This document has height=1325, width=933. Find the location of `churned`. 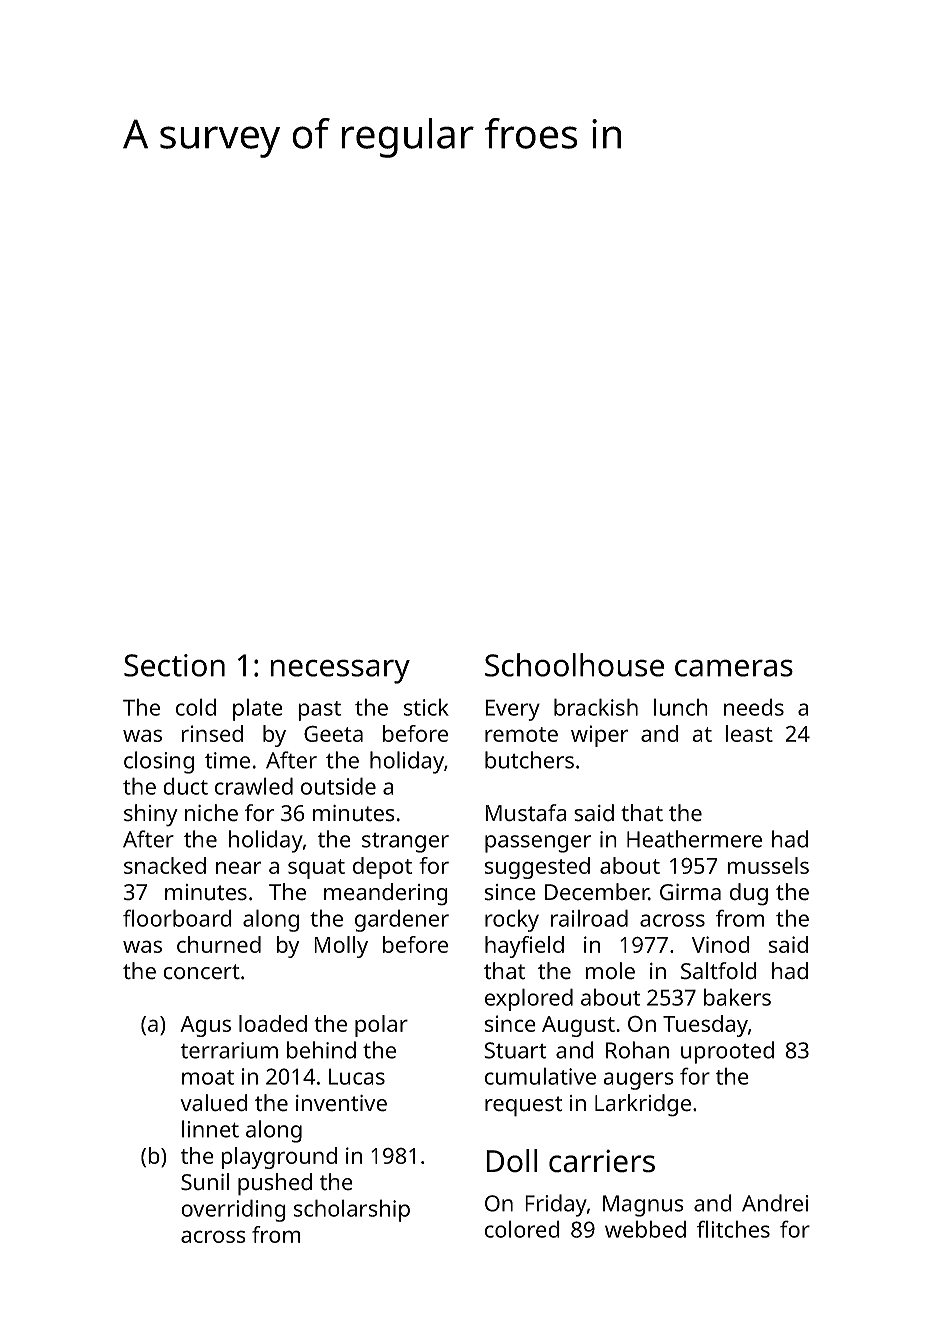

churned is located at coordinates (219, 944).
